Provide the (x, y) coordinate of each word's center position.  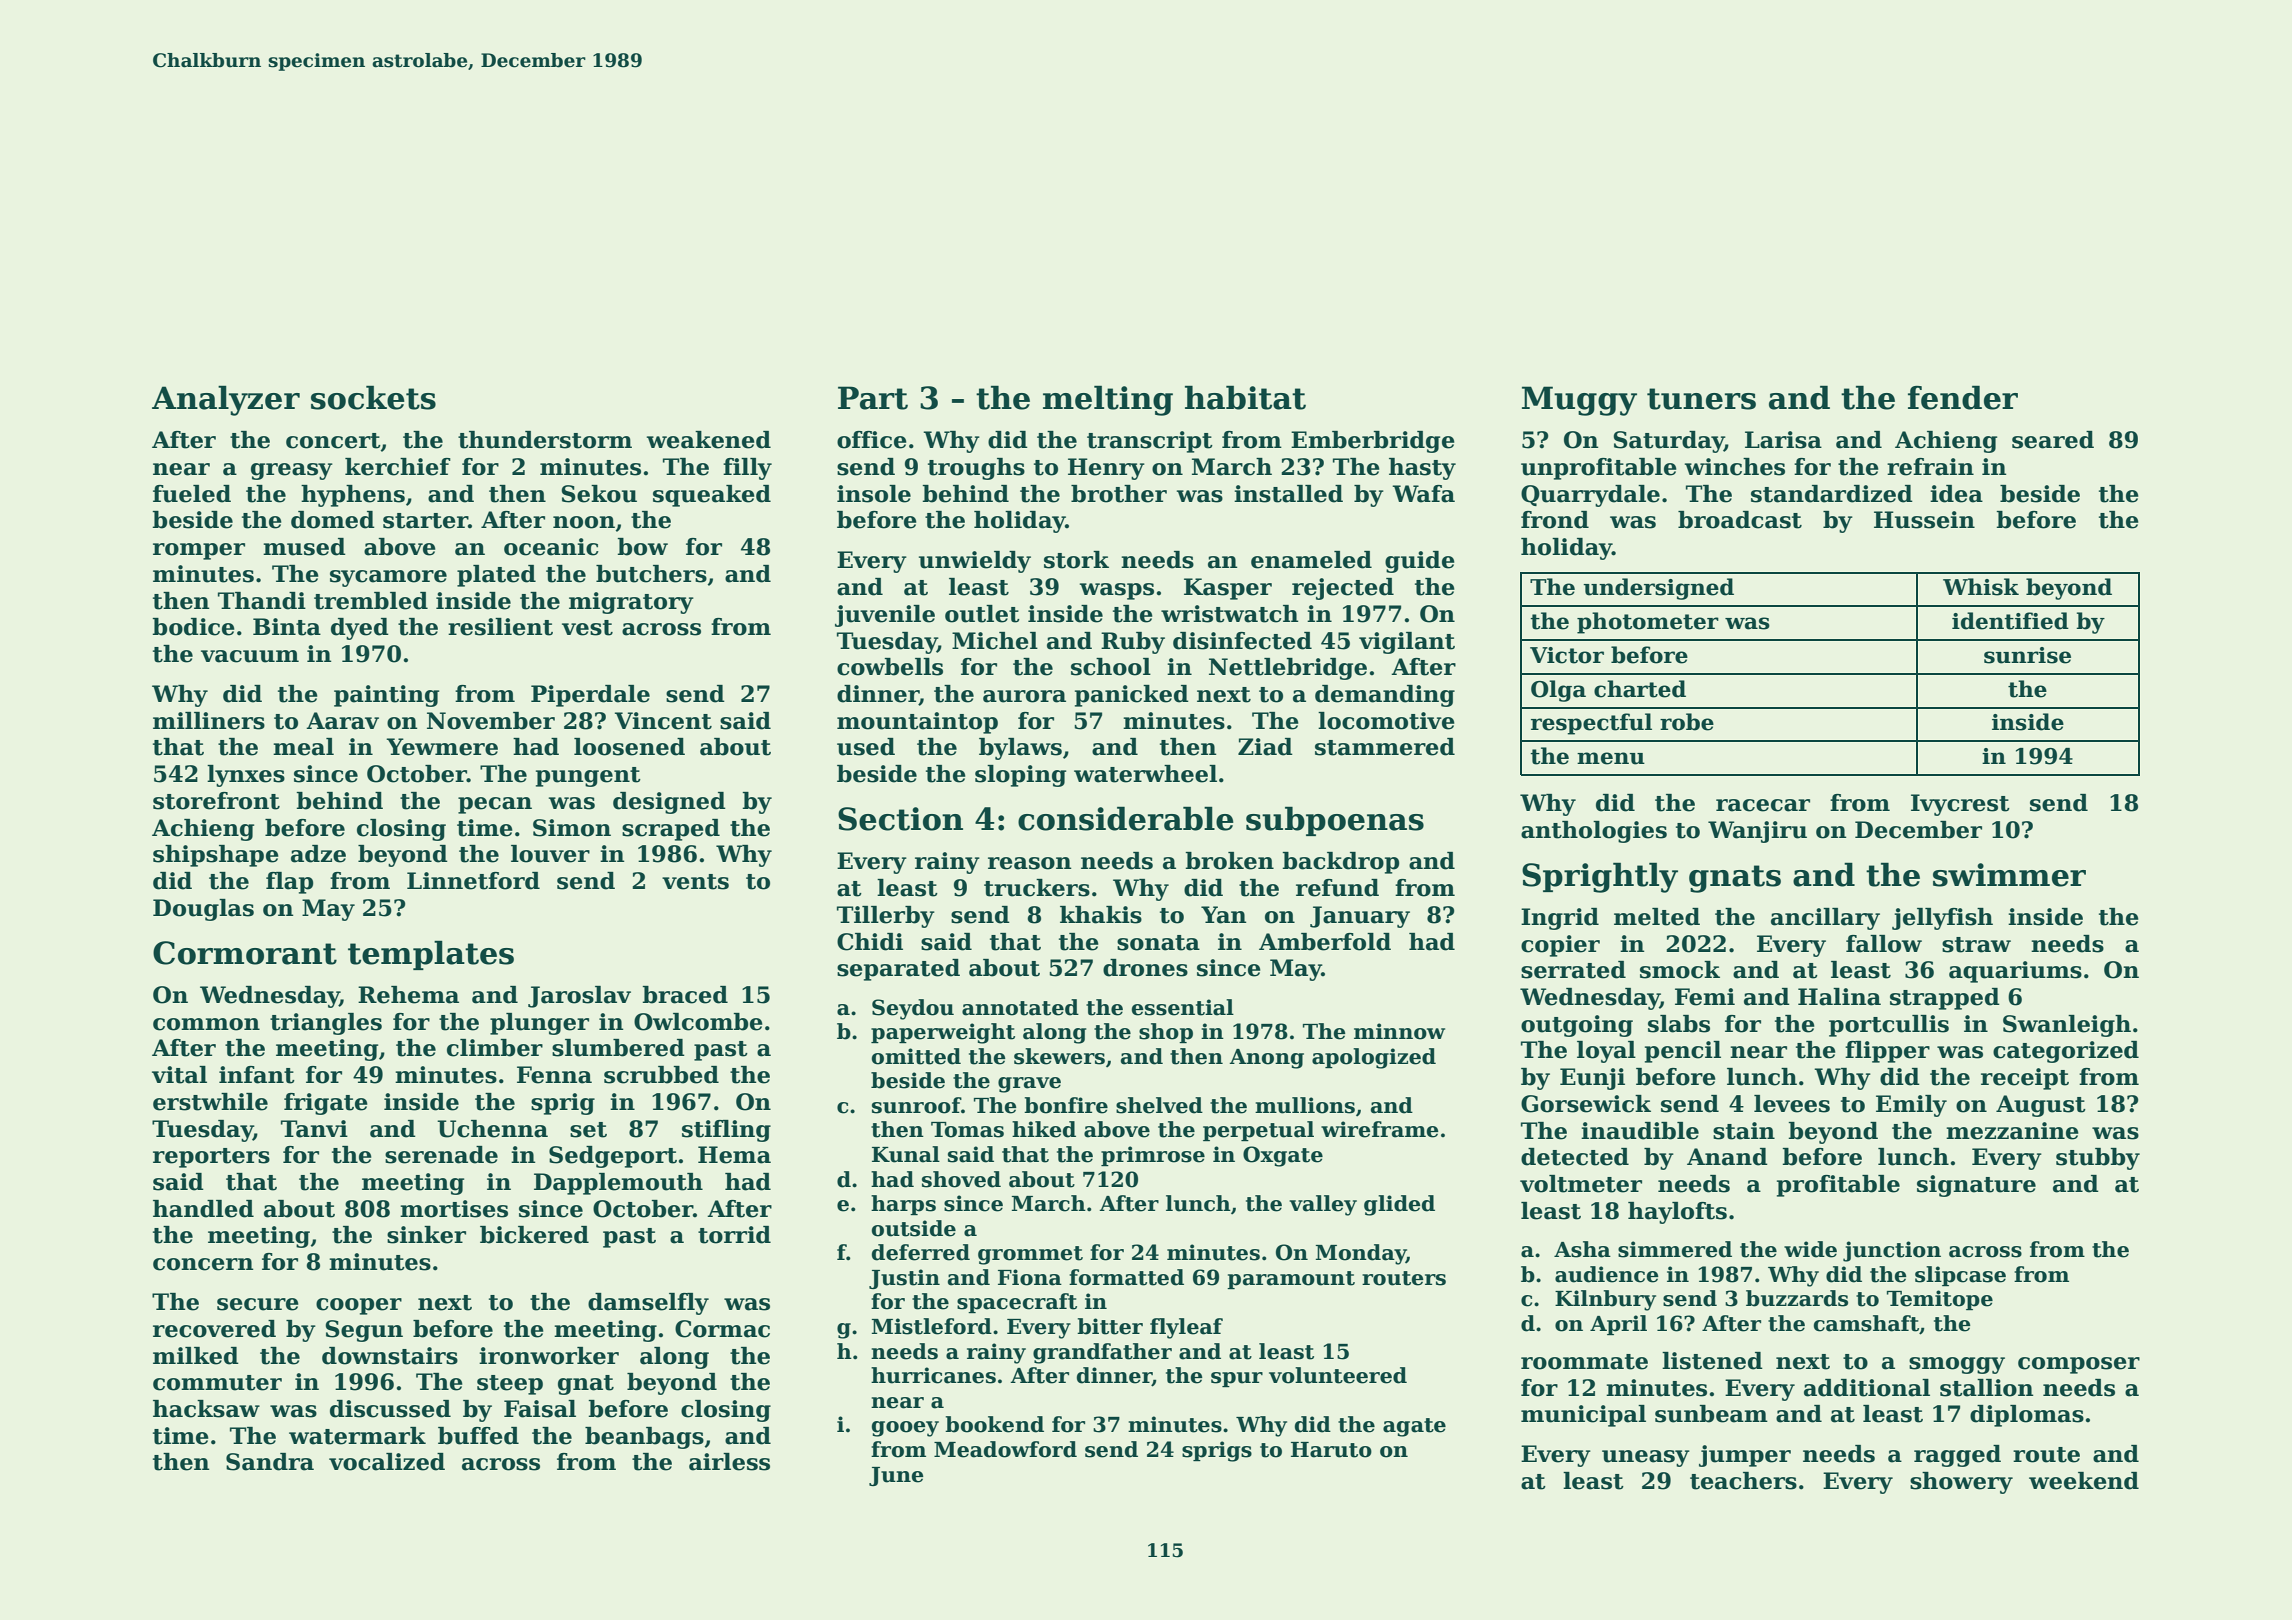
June (896, 1476)
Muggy (1579, 401)
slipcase (1960, 1276)
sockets (373, 397)
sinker (426, 1235)
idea (1956, 494)
